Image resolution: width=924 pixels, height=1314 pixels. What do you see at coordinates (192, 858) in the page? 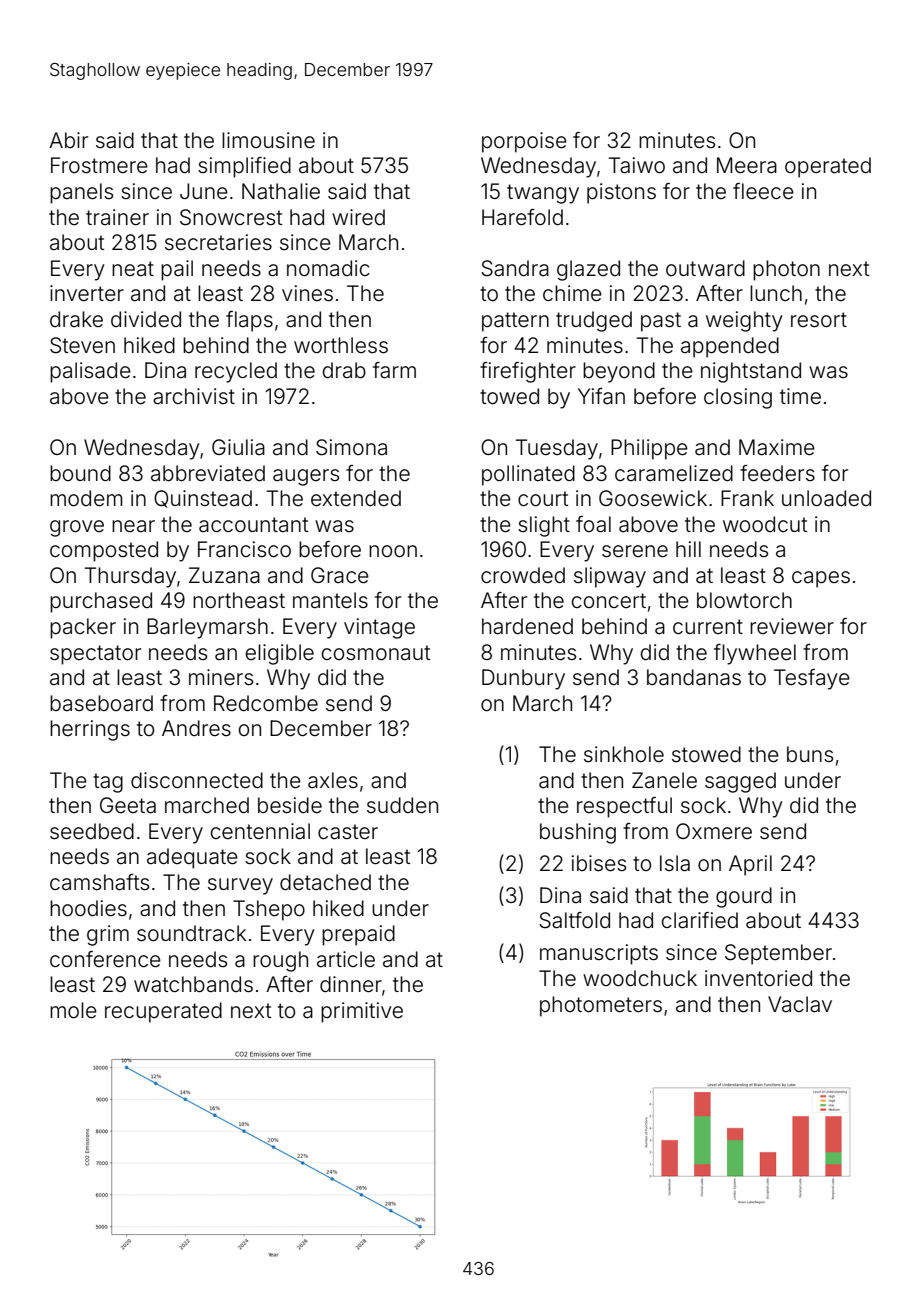
I see `adequate` at bounding box center [192, 858].
